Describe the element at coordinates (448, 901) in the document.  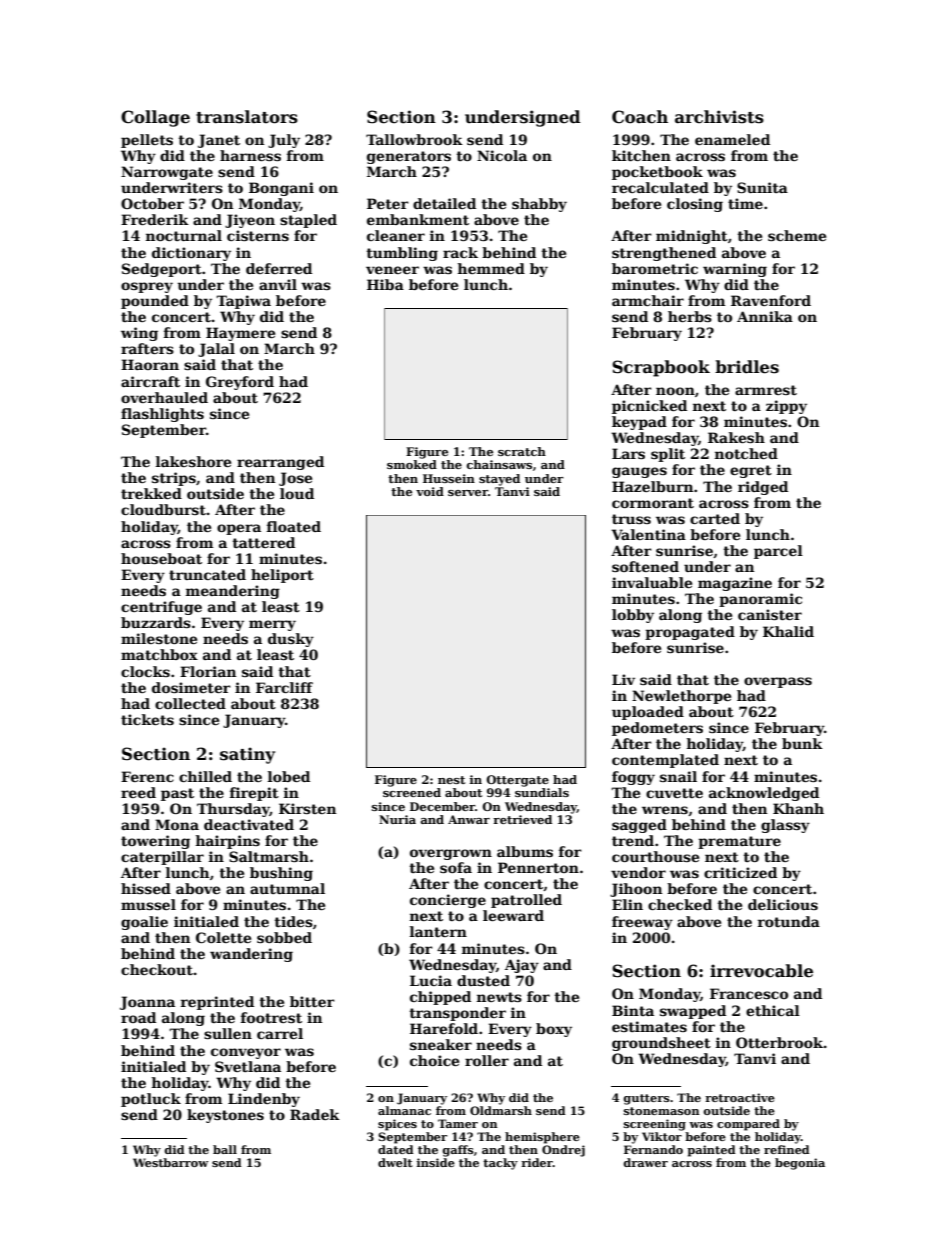
I see `concierge` at that location.
